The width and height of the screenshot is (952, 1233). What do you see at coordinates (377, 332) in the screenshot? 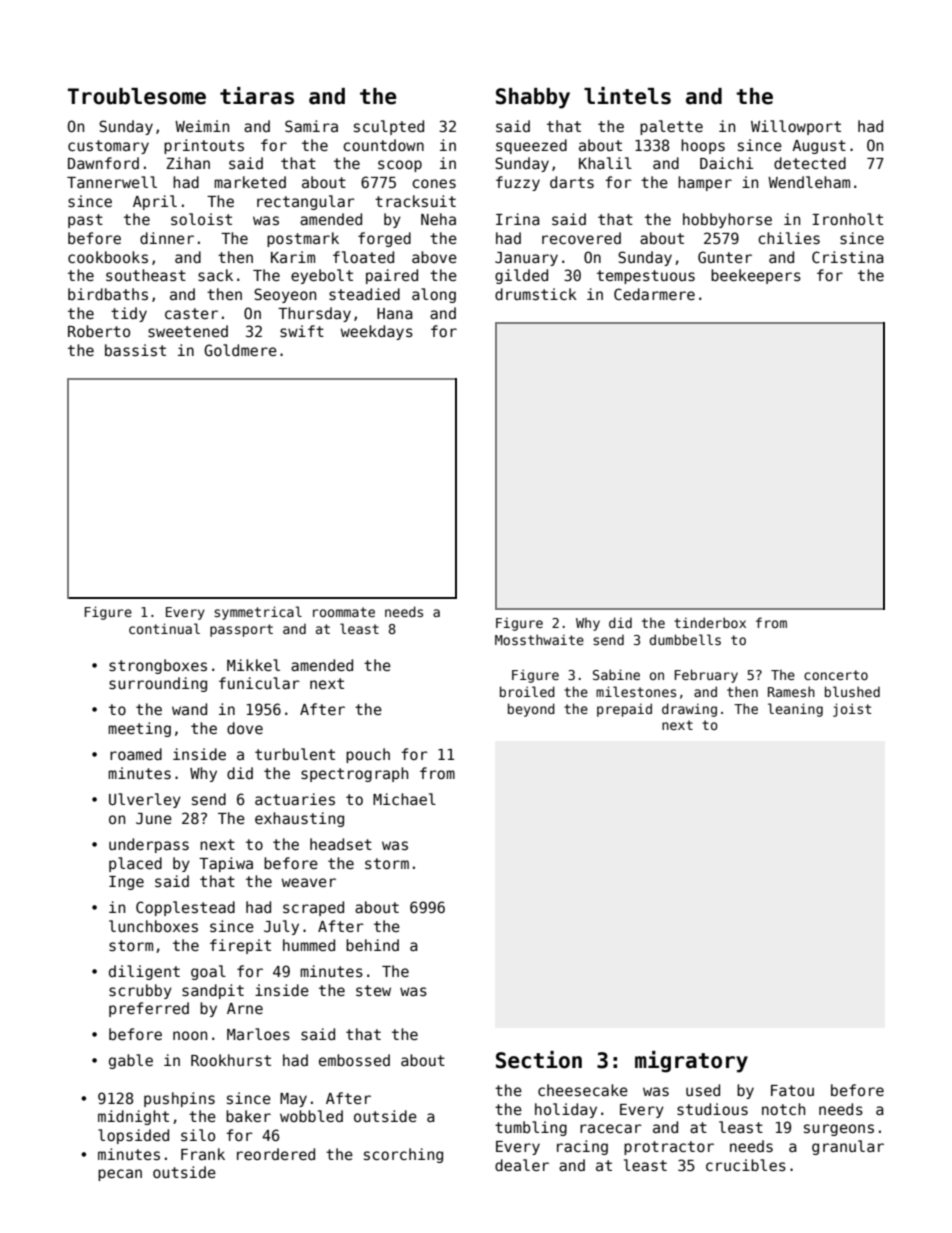
I see `weekdays` at bounding box center [377, 332].
